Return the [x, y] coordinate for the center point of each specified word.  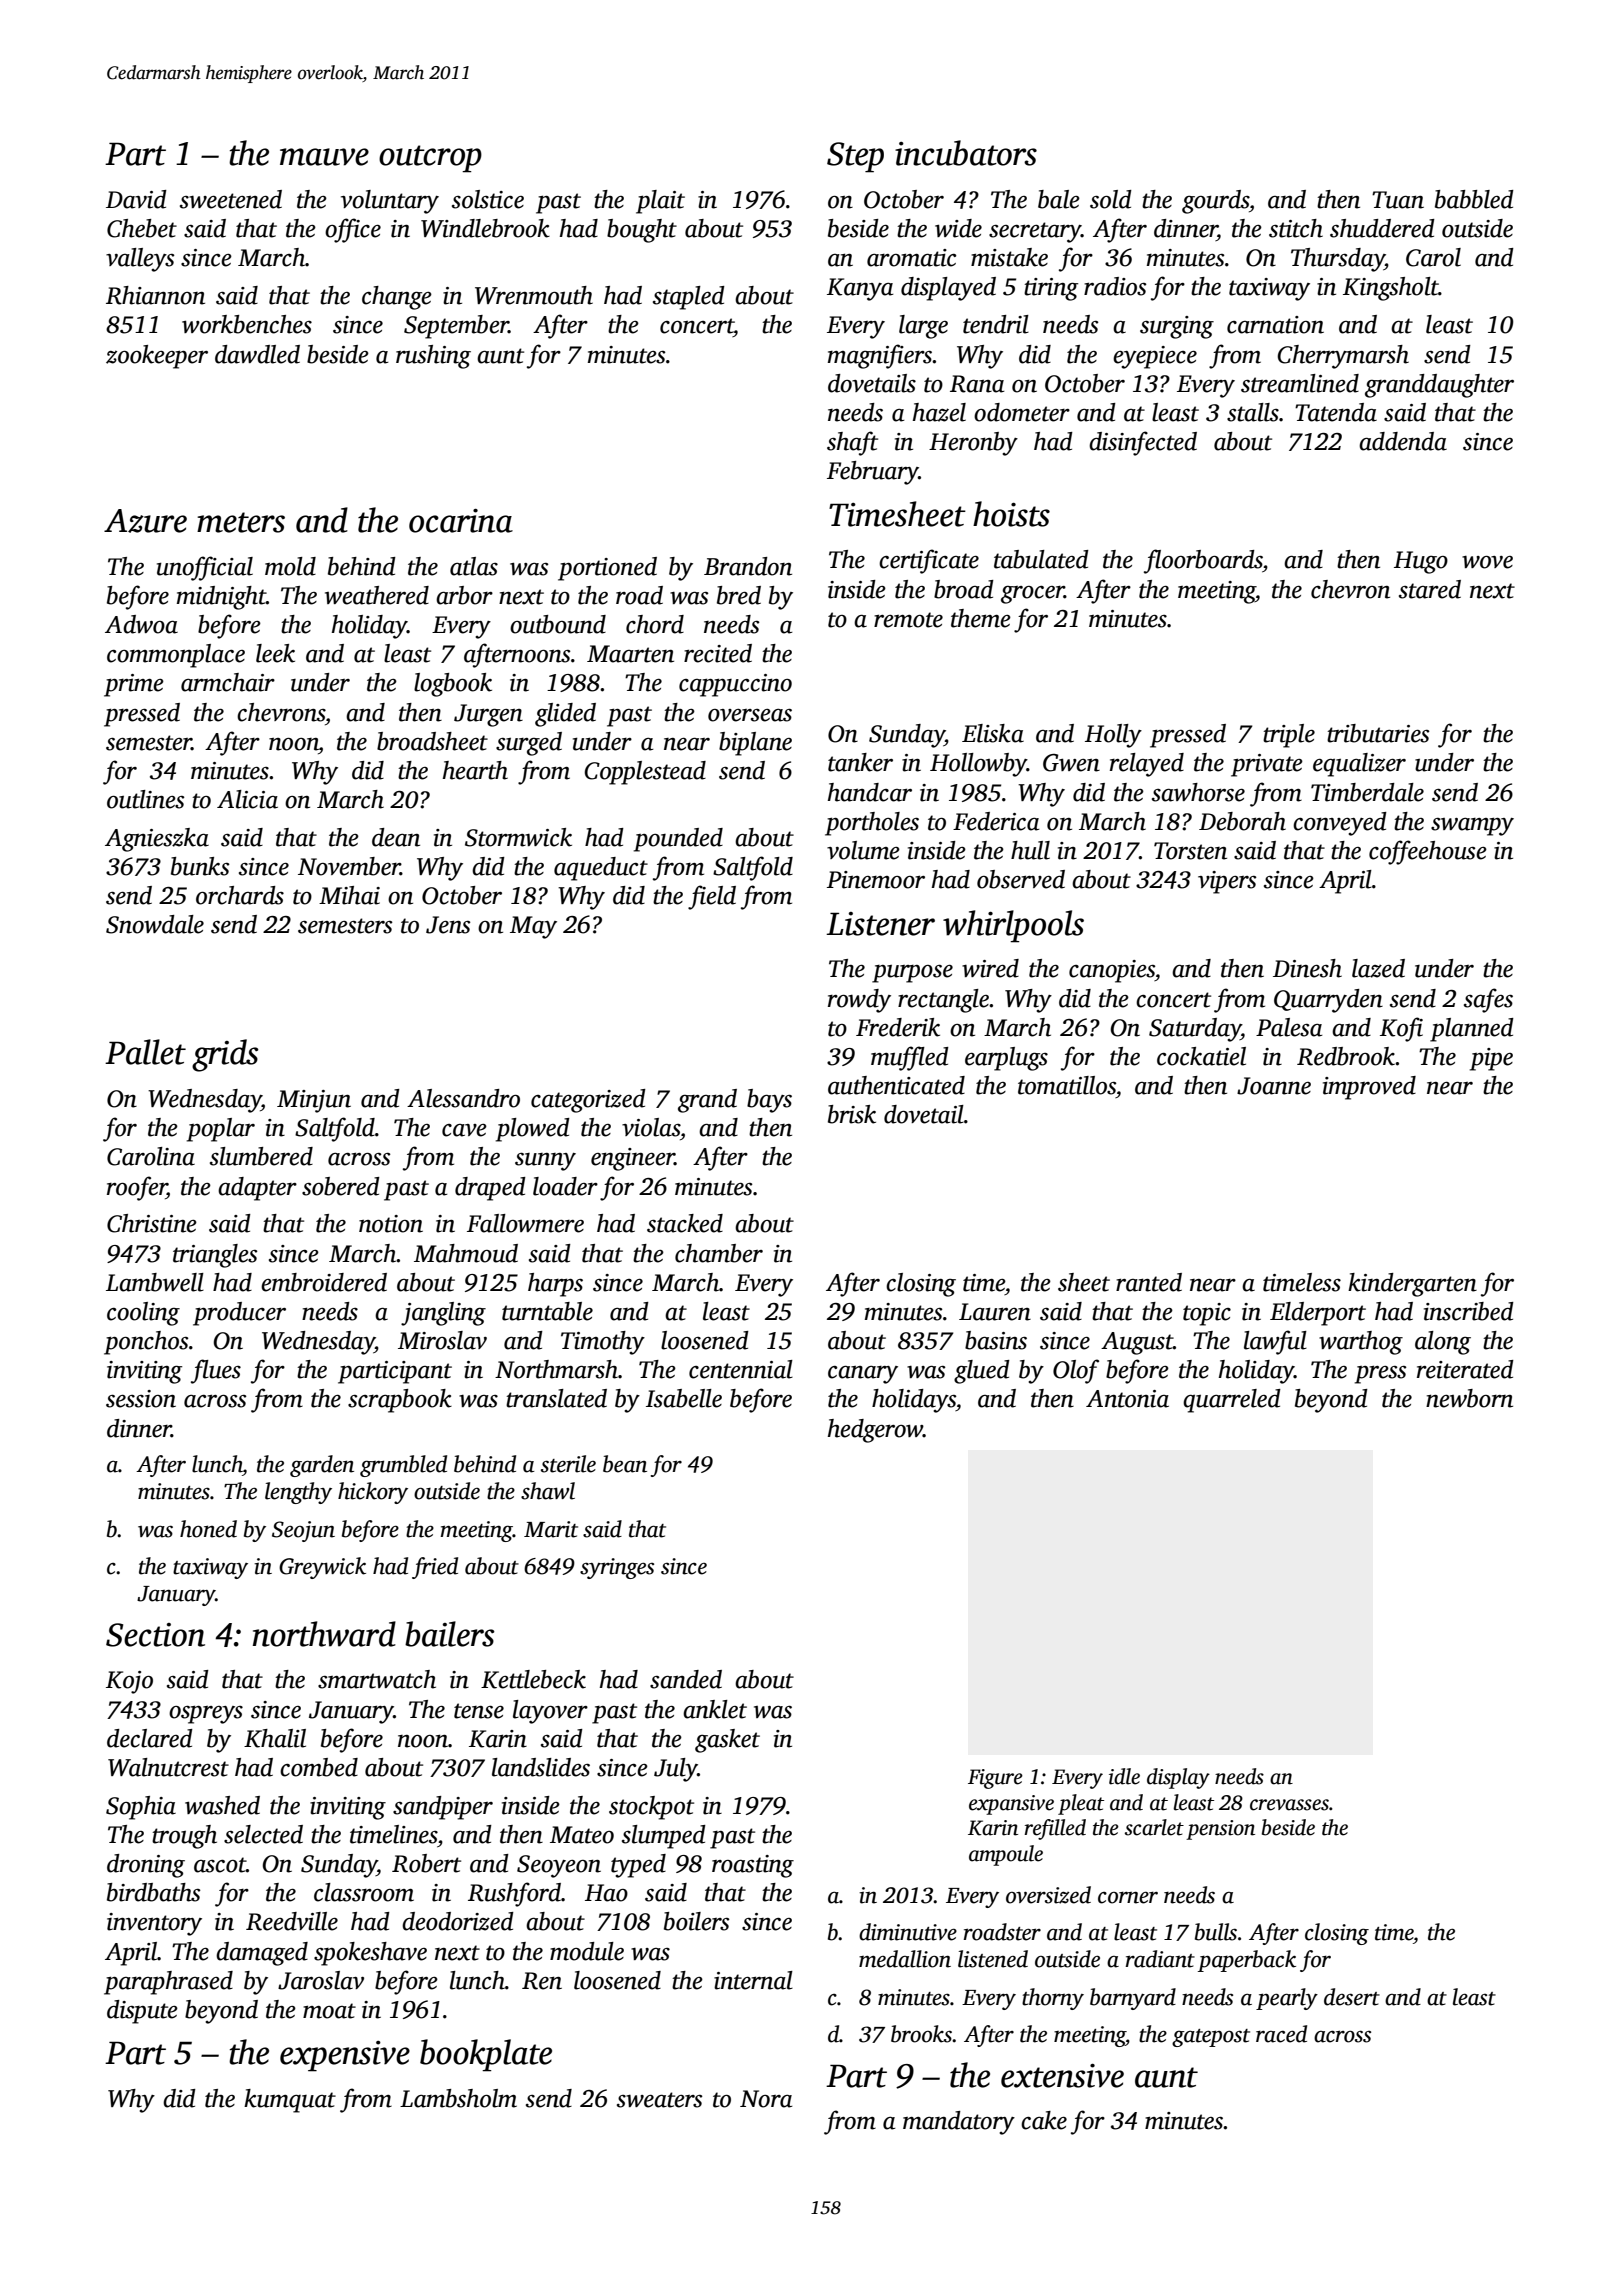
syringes [617, 1568]
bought [642, 231]
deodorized [458, 1921]
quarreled [1232, 1401]
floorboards [1203, 561]
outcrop [430, 159]
